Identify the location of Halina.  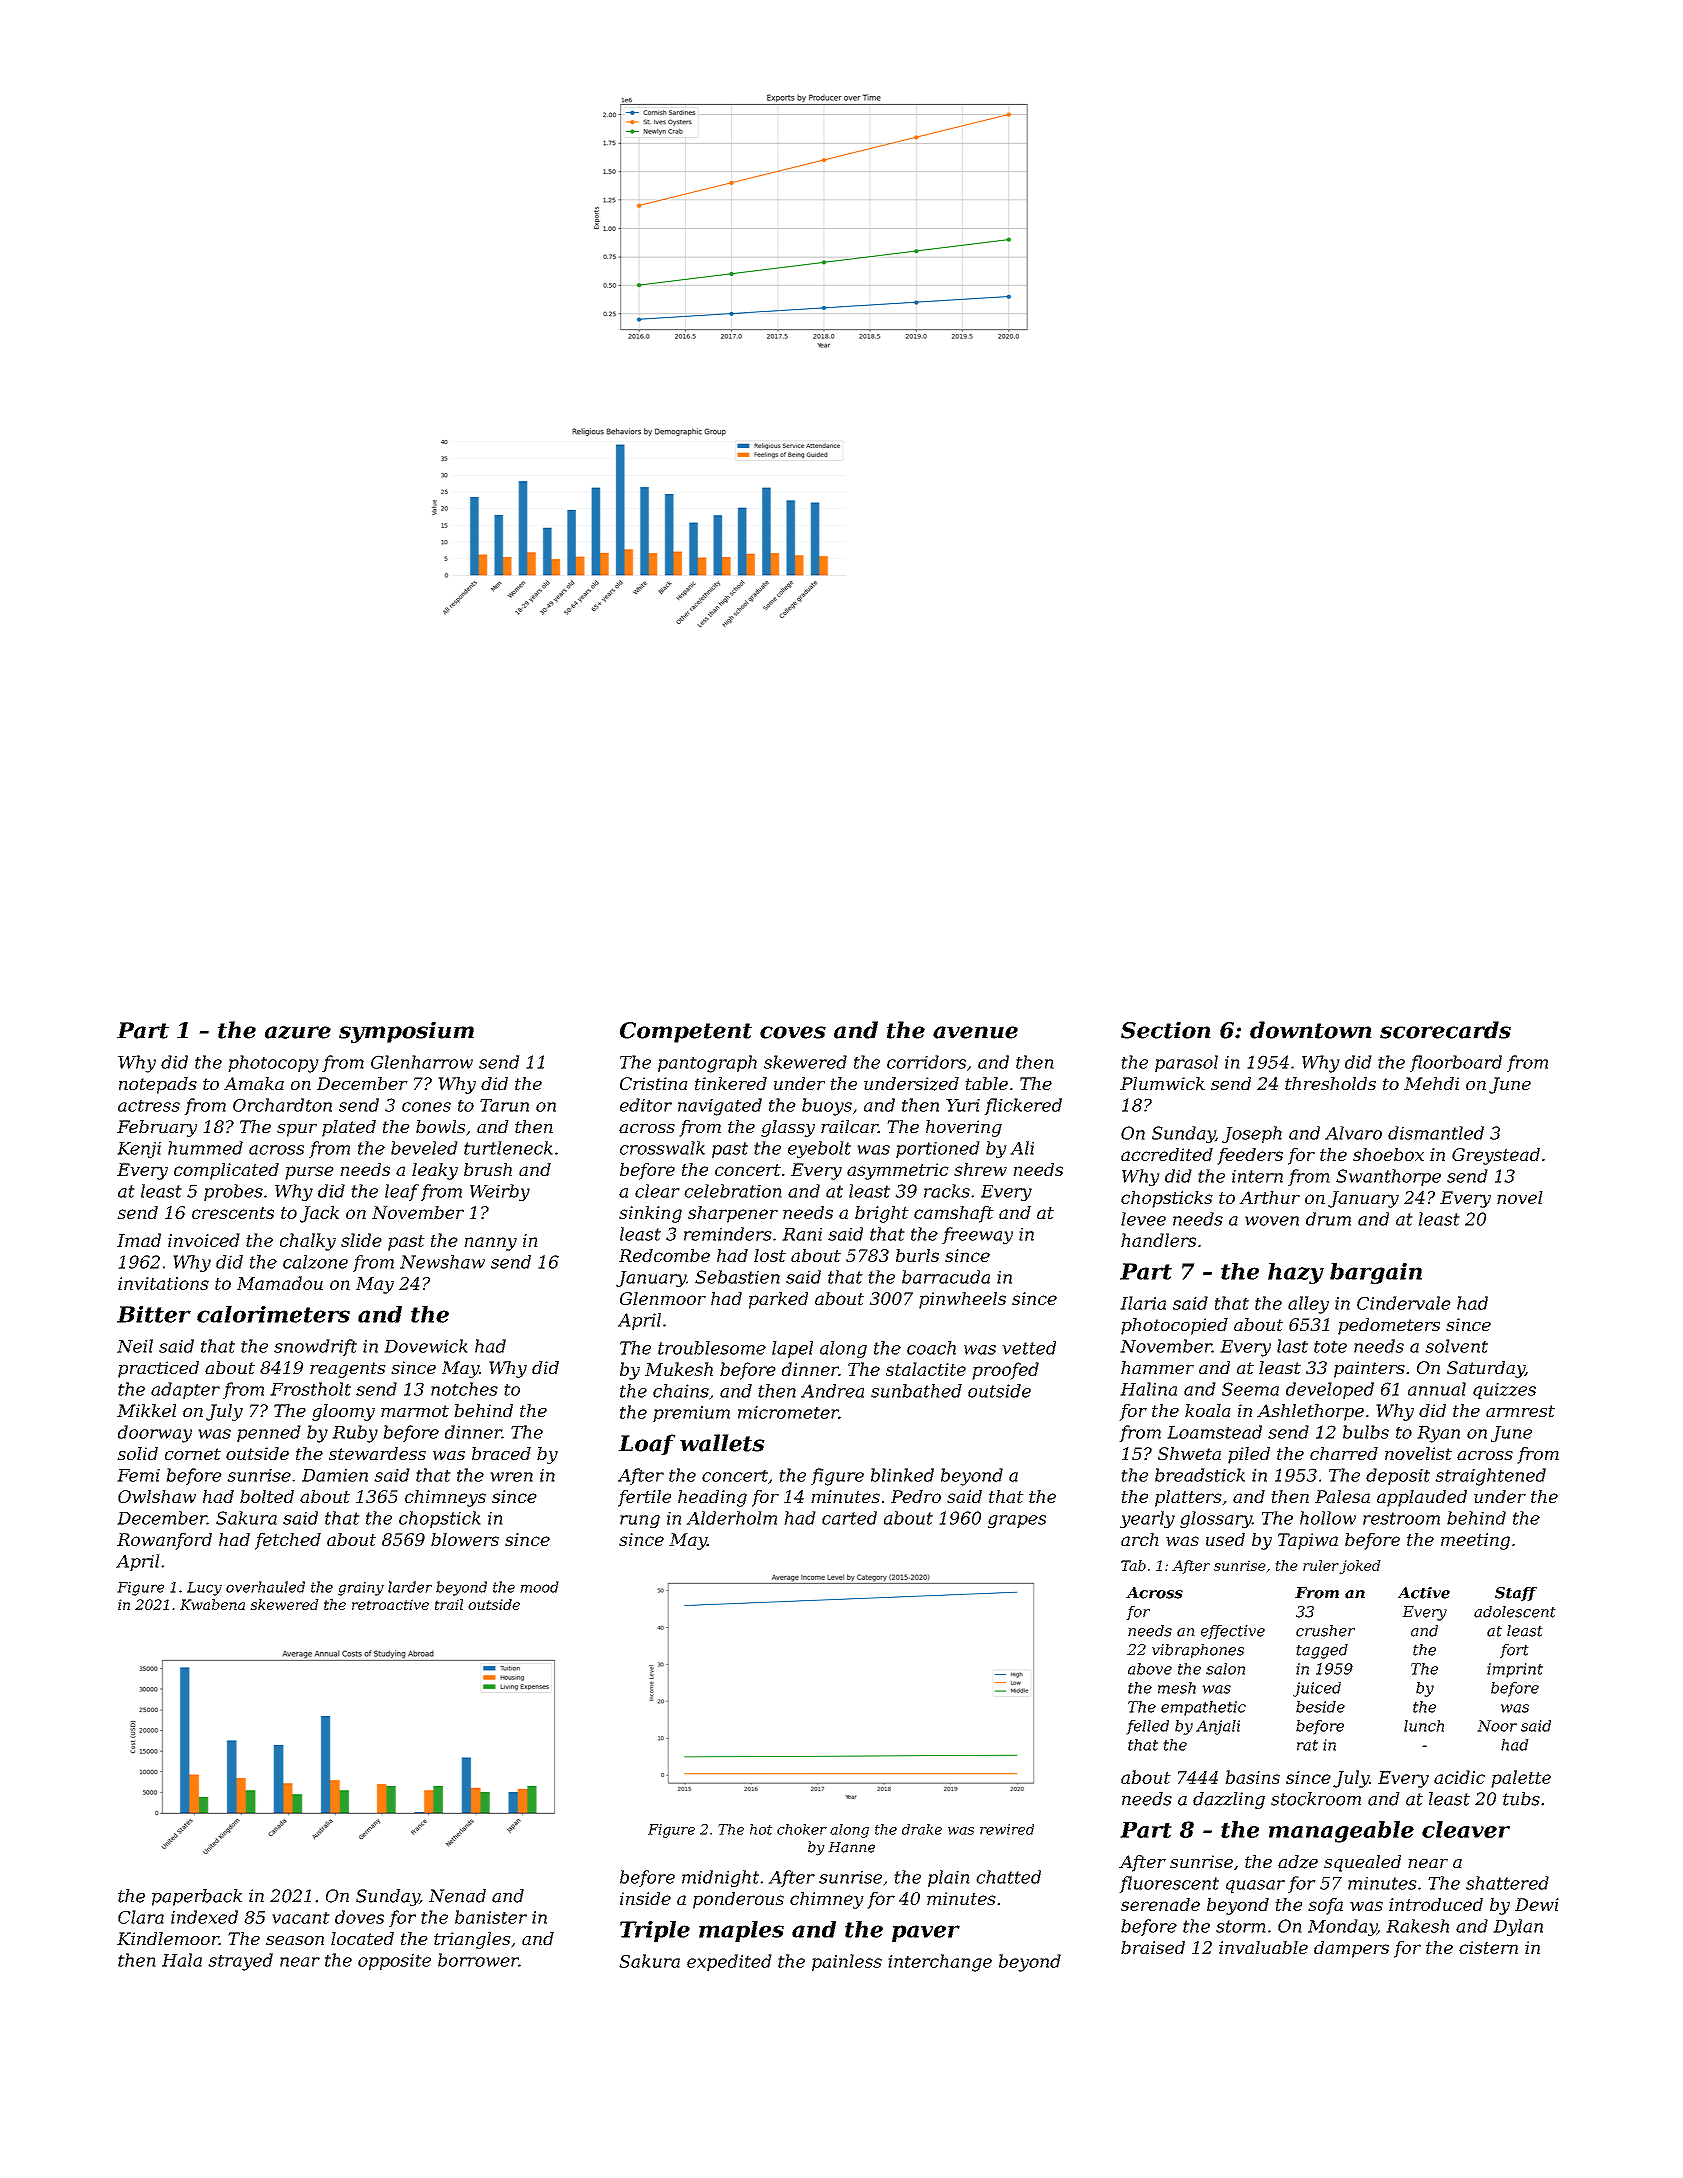
(1148, 1389).
